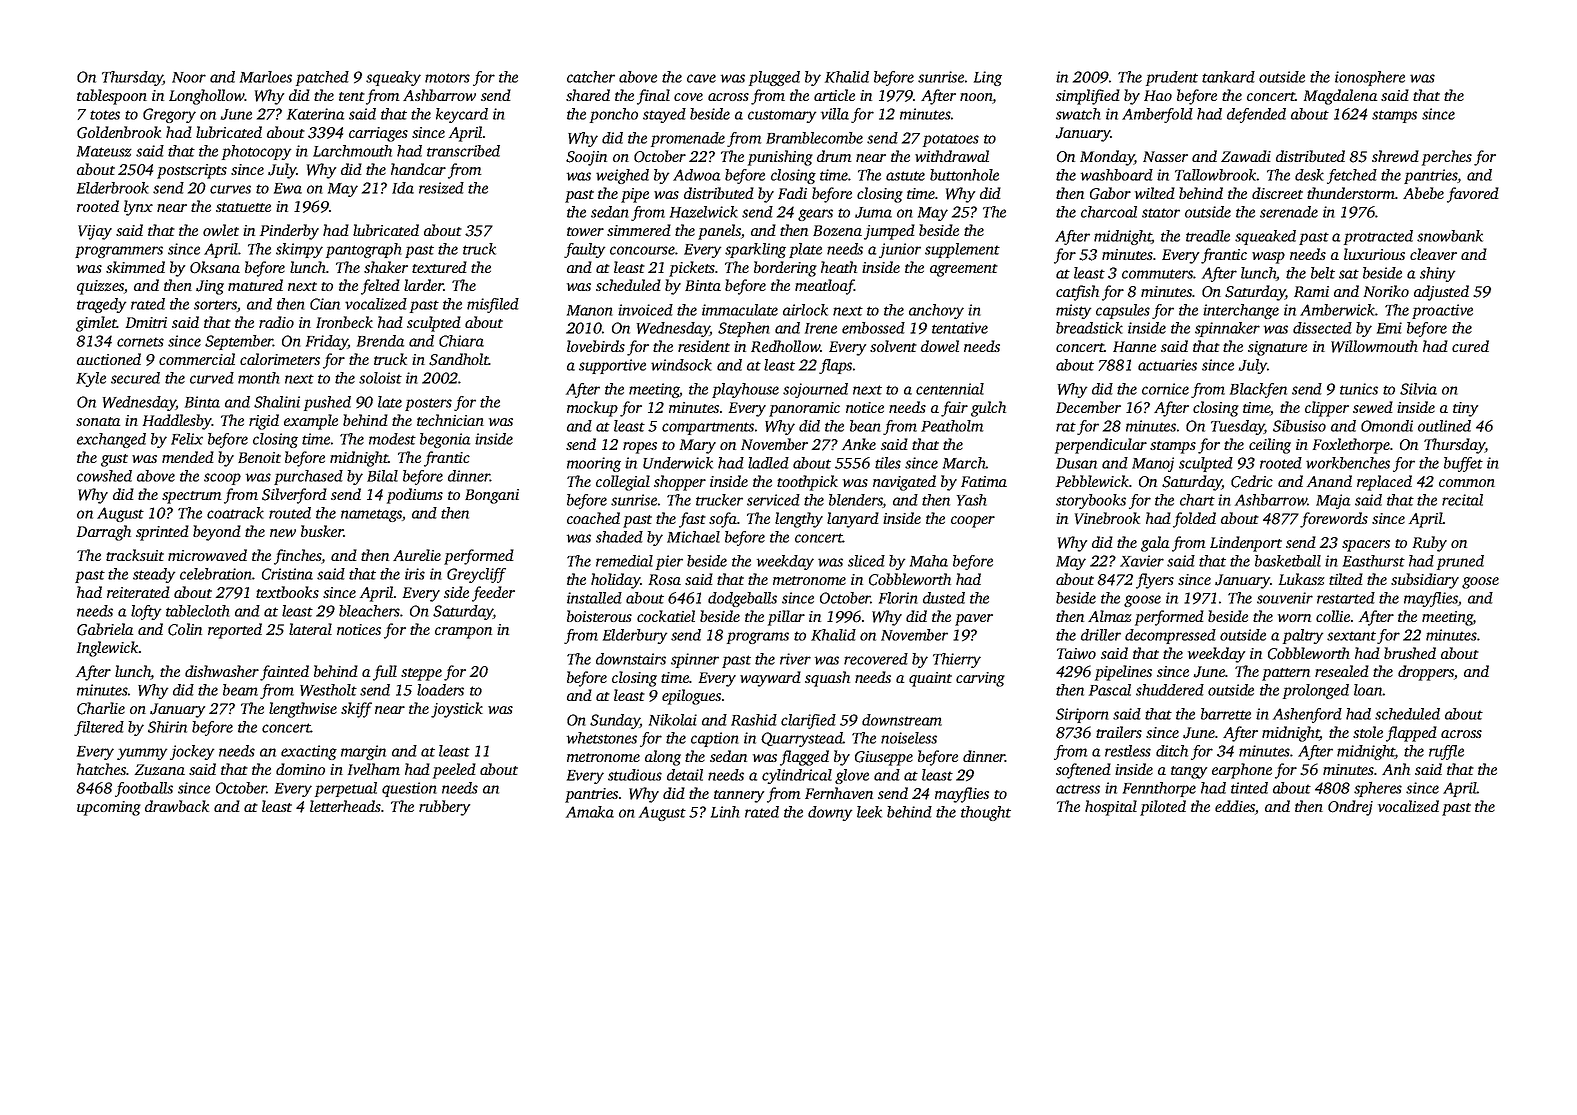 The height and width of the image is (1115, 1577). What do you see at coordinates (1418, 389) in the image?
I see `Silvia` at bounding box center [1418, 389].
